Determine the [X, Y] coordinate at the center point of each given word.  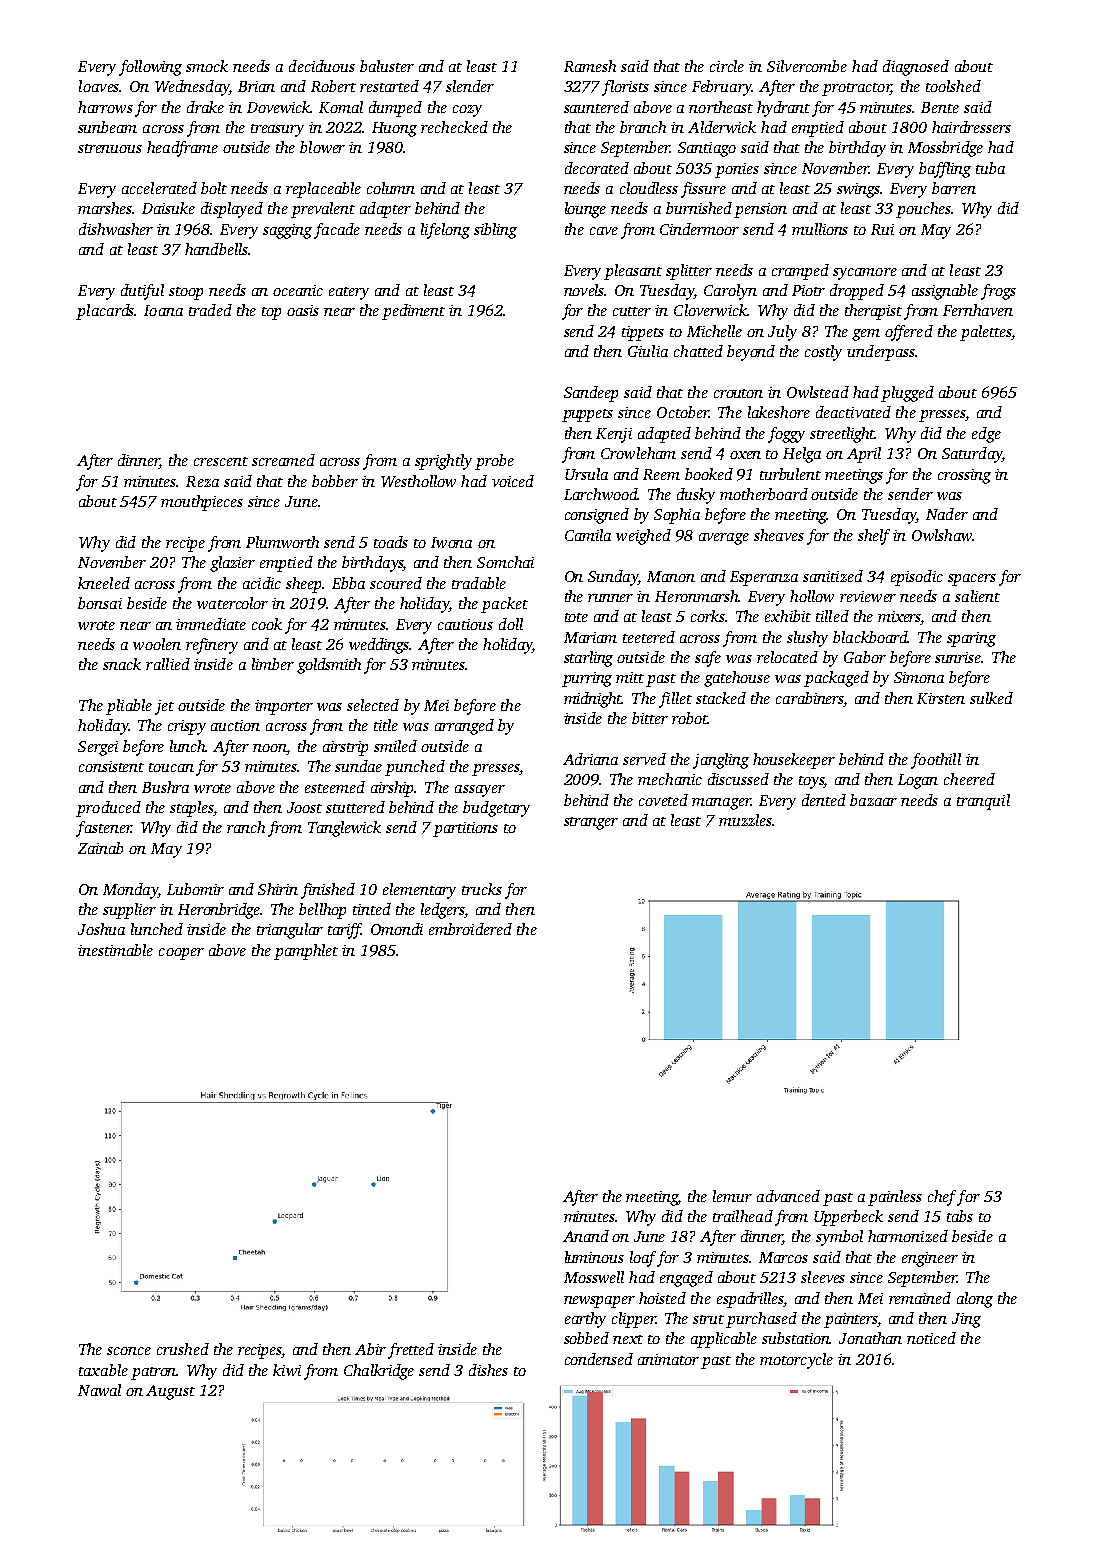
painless [895, 1198]
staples [192, 809]
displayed [232, 210]
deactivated [853, 412]
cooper [181, 954]
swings [858, 190]
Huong [394, 129]
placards [105, 312]
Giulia [648, 351]
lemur [732, 1196]
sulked [991, 698]
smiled [395, 746]
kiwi [287, 1370]
